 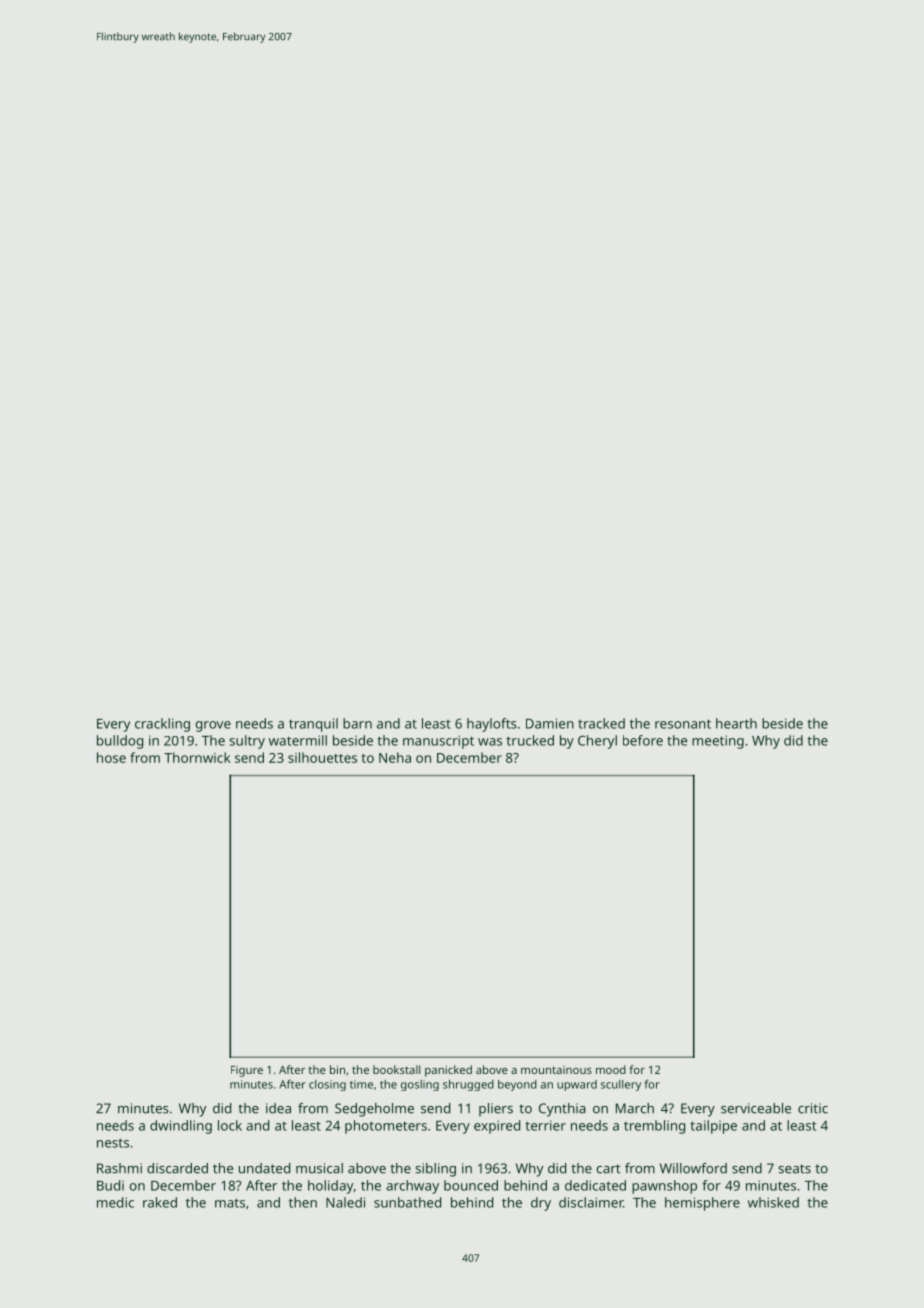 What do you see at coordinates (162, 725) in the screenshot?
I see `crackling` at bounding box center [162, 725].
